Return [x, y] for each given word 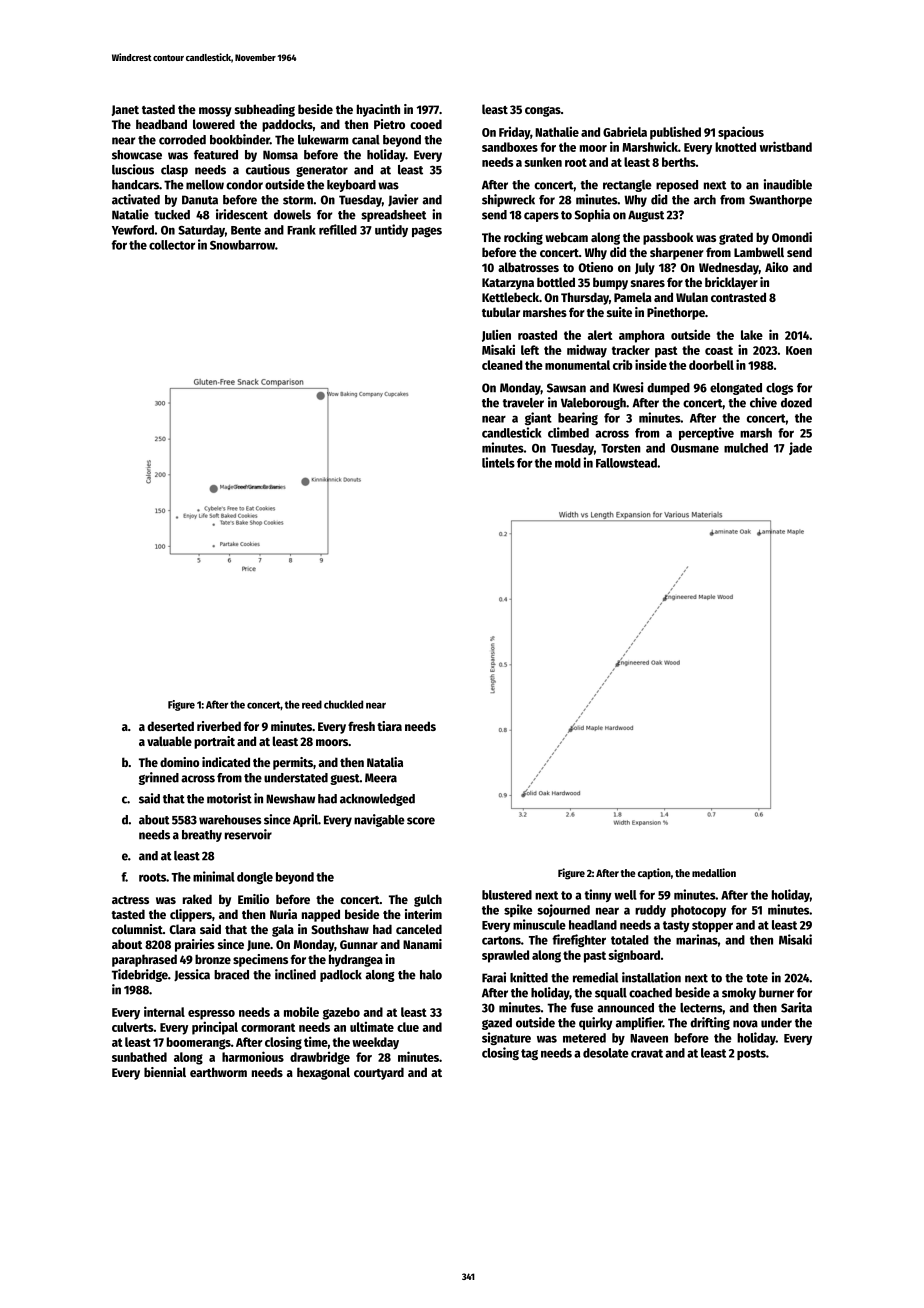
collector [172, 245]
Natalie [130, 214]
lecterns [701, 1008]
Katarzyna [508, 284]
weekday [375, 1043]
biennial [165, 1072]
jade [800, 448]
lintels [498, 462]
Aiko [776, 267]
